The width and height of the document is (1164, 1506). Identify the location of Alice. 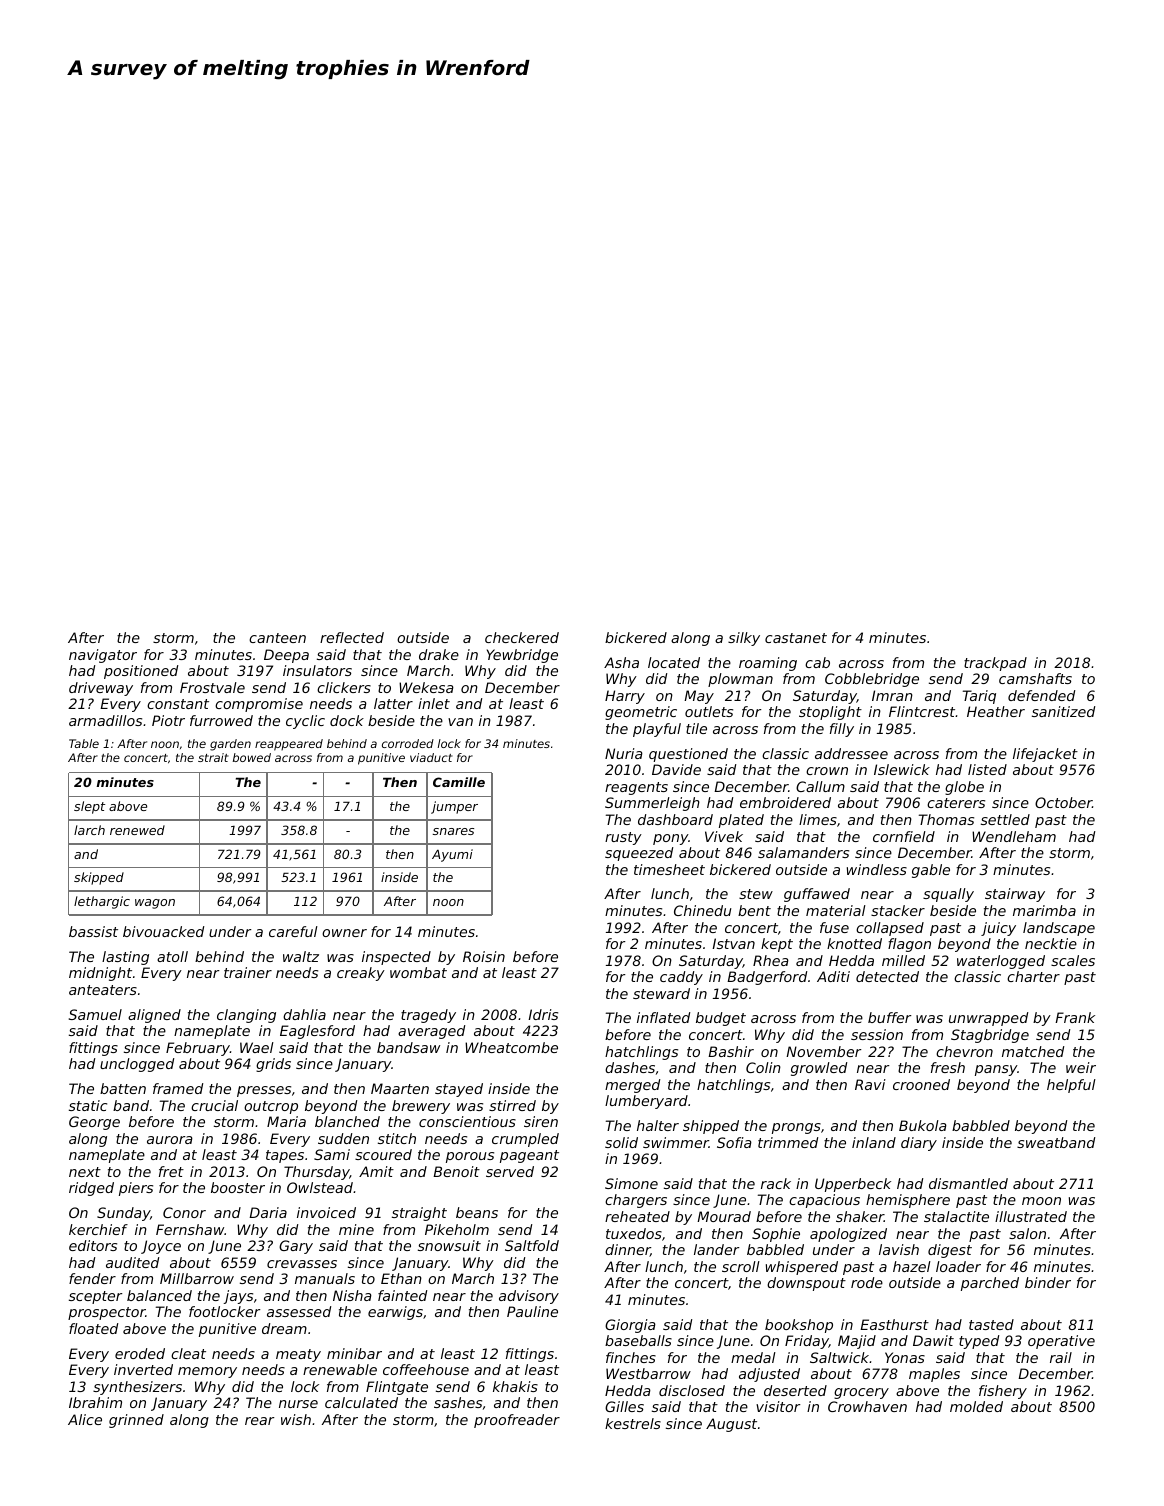
(85, 1419).
